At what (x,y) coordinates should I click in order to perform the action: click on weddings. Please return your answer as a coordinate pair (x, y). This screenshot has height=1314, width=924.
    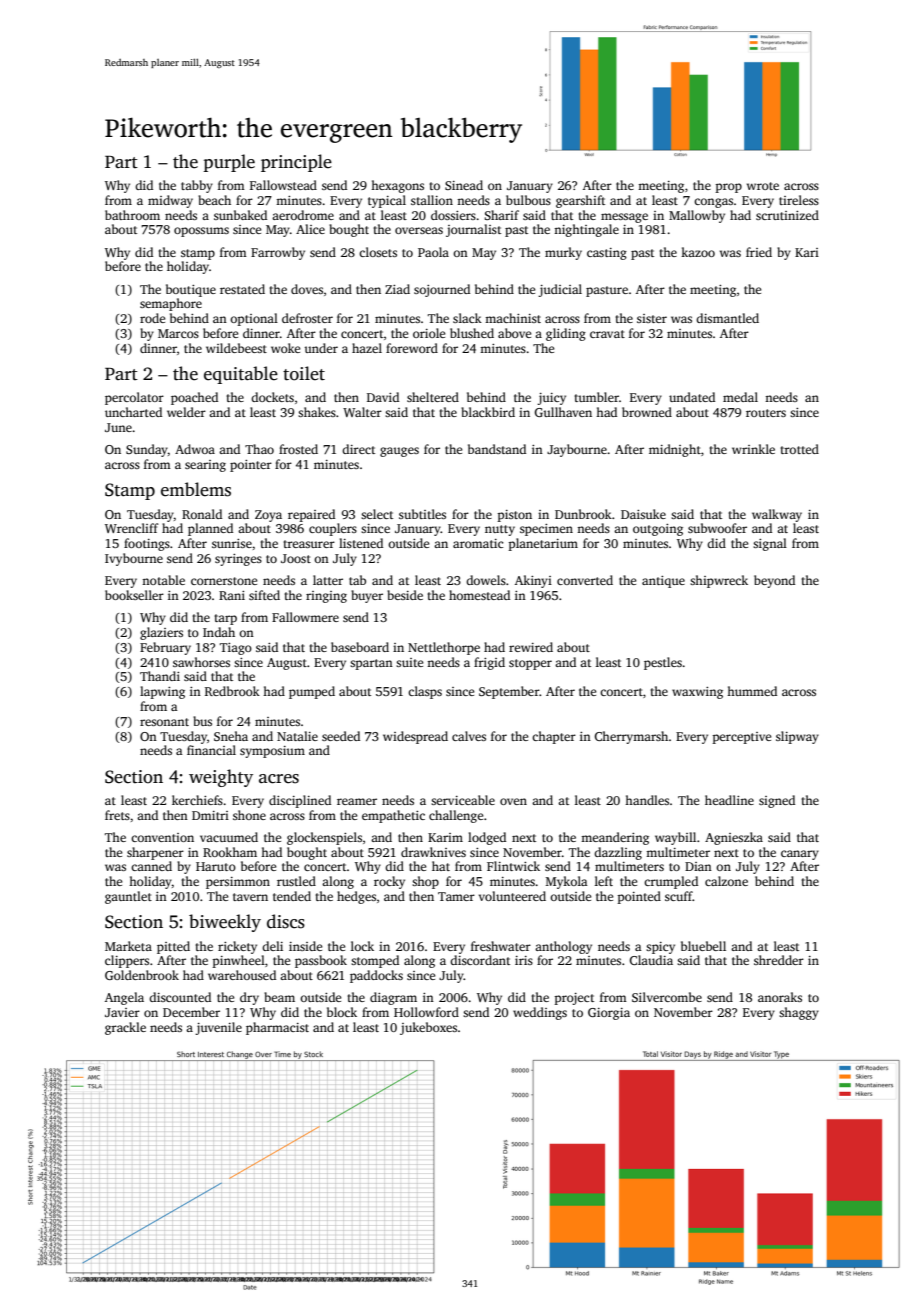
    Looking at the image, I should click on (540, 1013).
